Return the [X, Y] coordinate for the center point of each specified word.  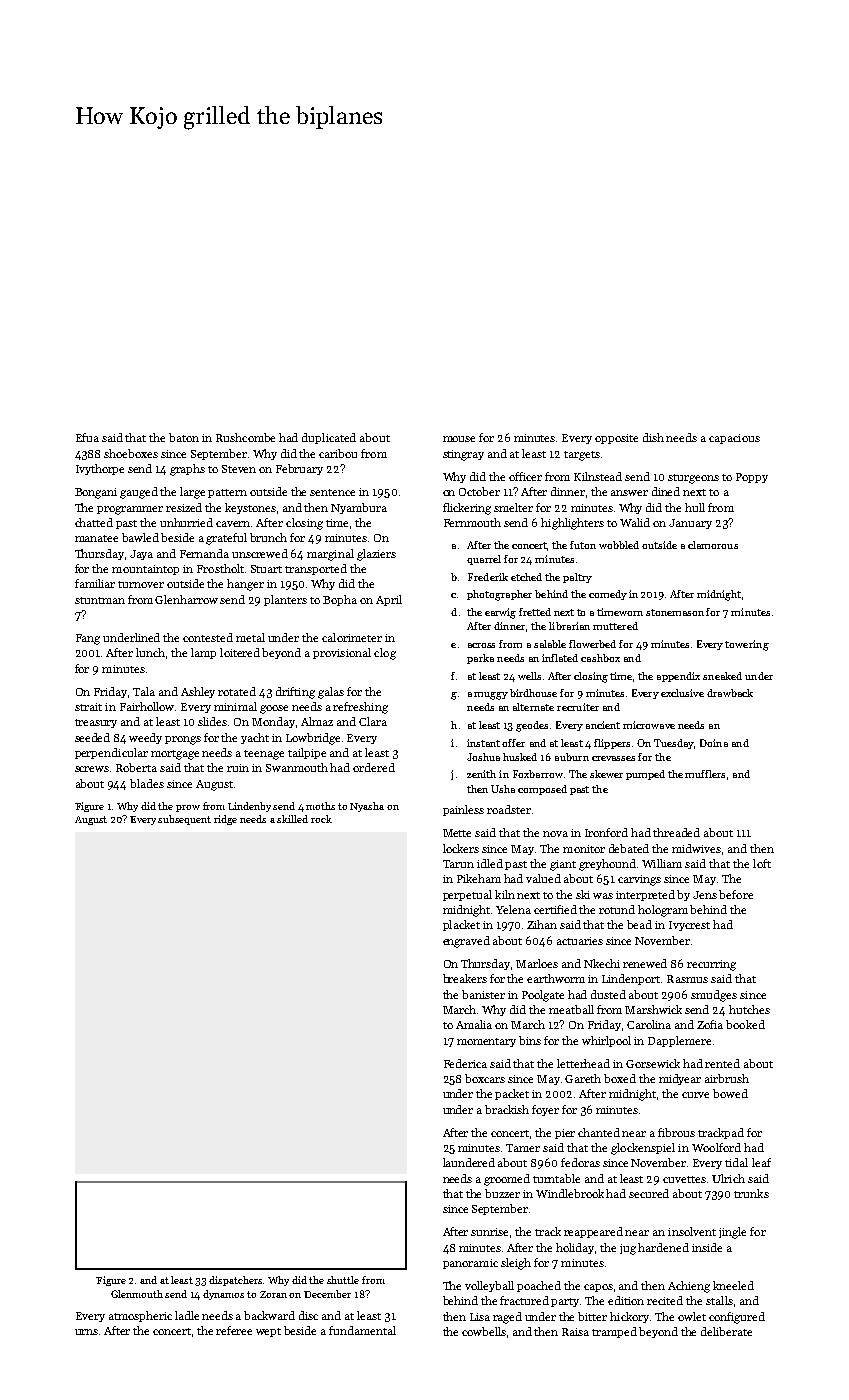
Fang [88, 639]
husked [520, 757]
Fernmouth [472, 522]
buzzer [502, 1193]
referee [234, 1330]
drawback [730, 693]
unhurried [186, 522]
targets [582, 456]
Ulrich [728, 1178]
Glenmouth [137, 1294]
